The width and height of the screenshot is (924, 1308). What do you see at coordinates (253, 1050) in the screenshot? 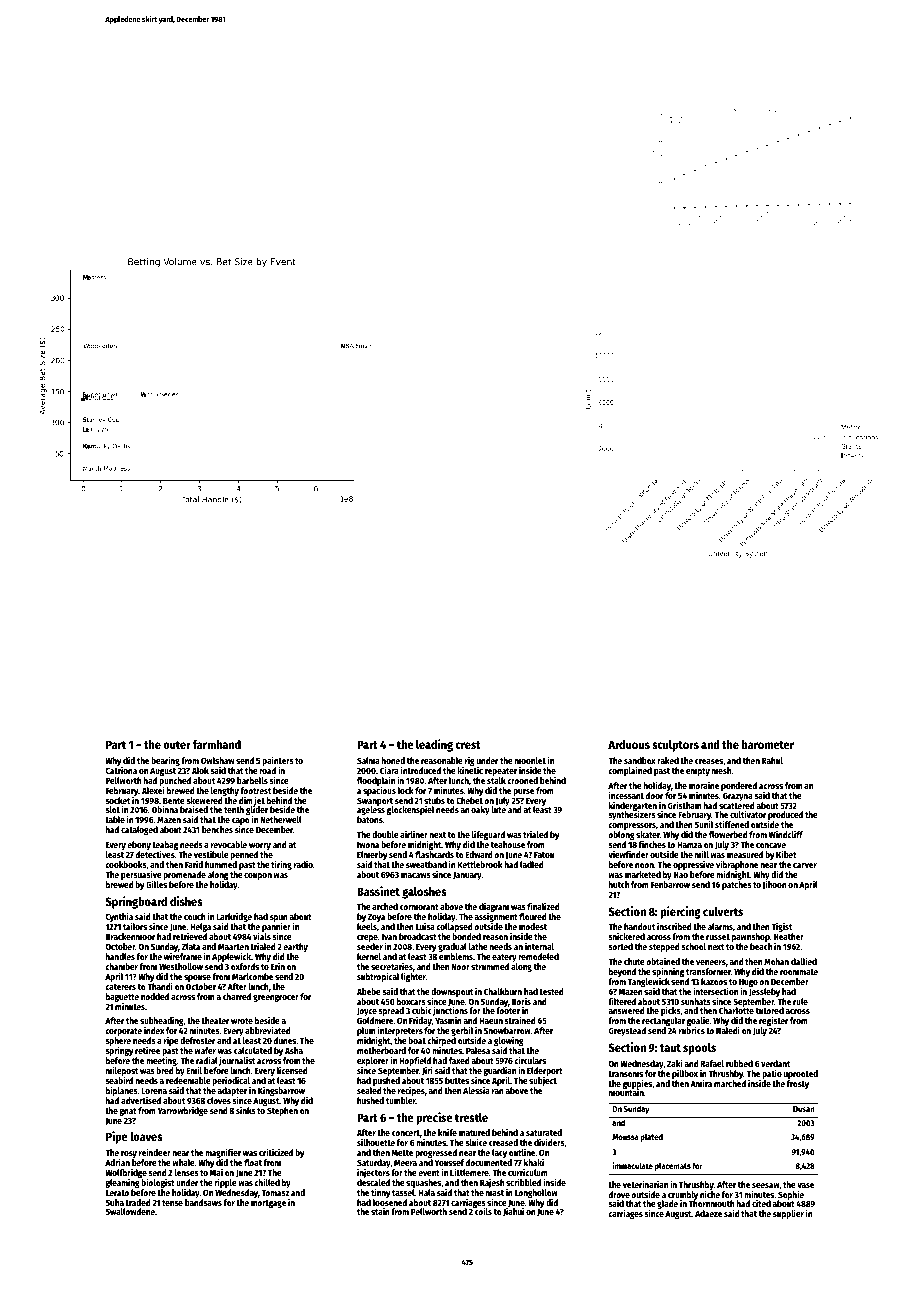
I see `calculated` at bounding box center [253, 1050].
